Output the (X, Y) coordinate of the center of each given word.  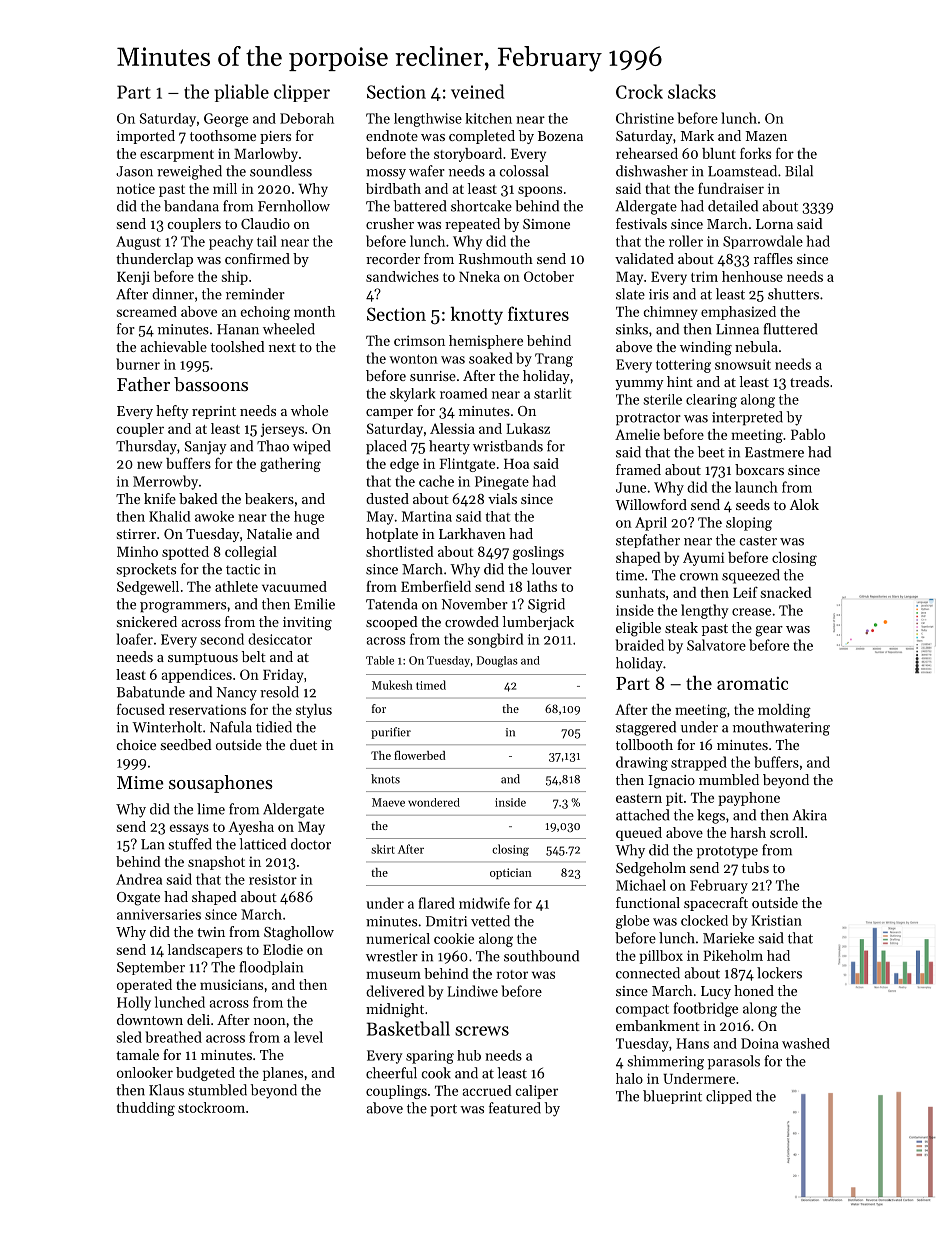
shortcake (481, 206)
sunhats (640, 592)
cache (436, 481)
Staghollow (299, 933)
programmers (183, 607)
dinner (173, 294)
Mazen (766, 136)
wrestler (392, 956)
